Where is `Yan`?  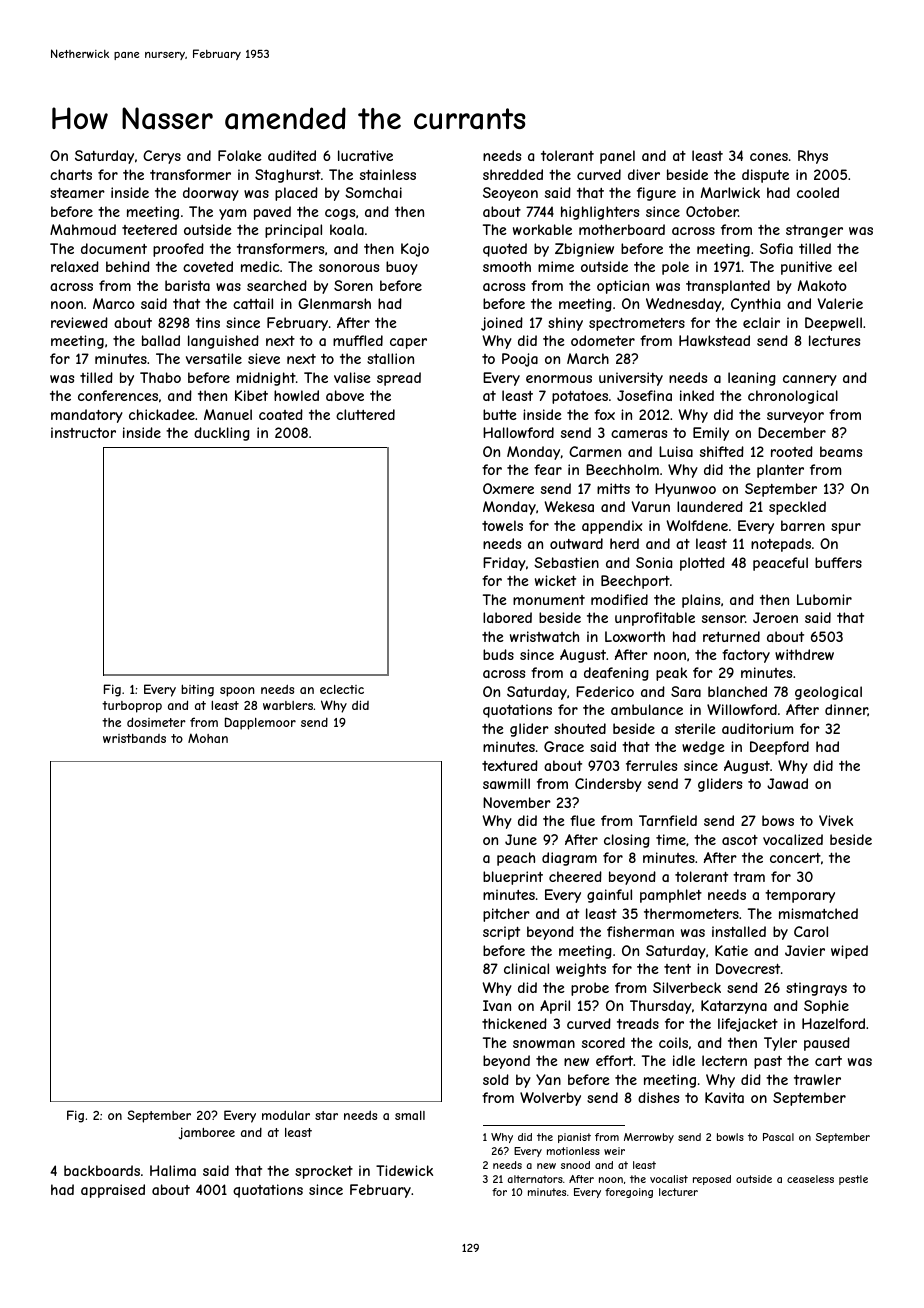
Yan is located at coordinates (548, 1079).
